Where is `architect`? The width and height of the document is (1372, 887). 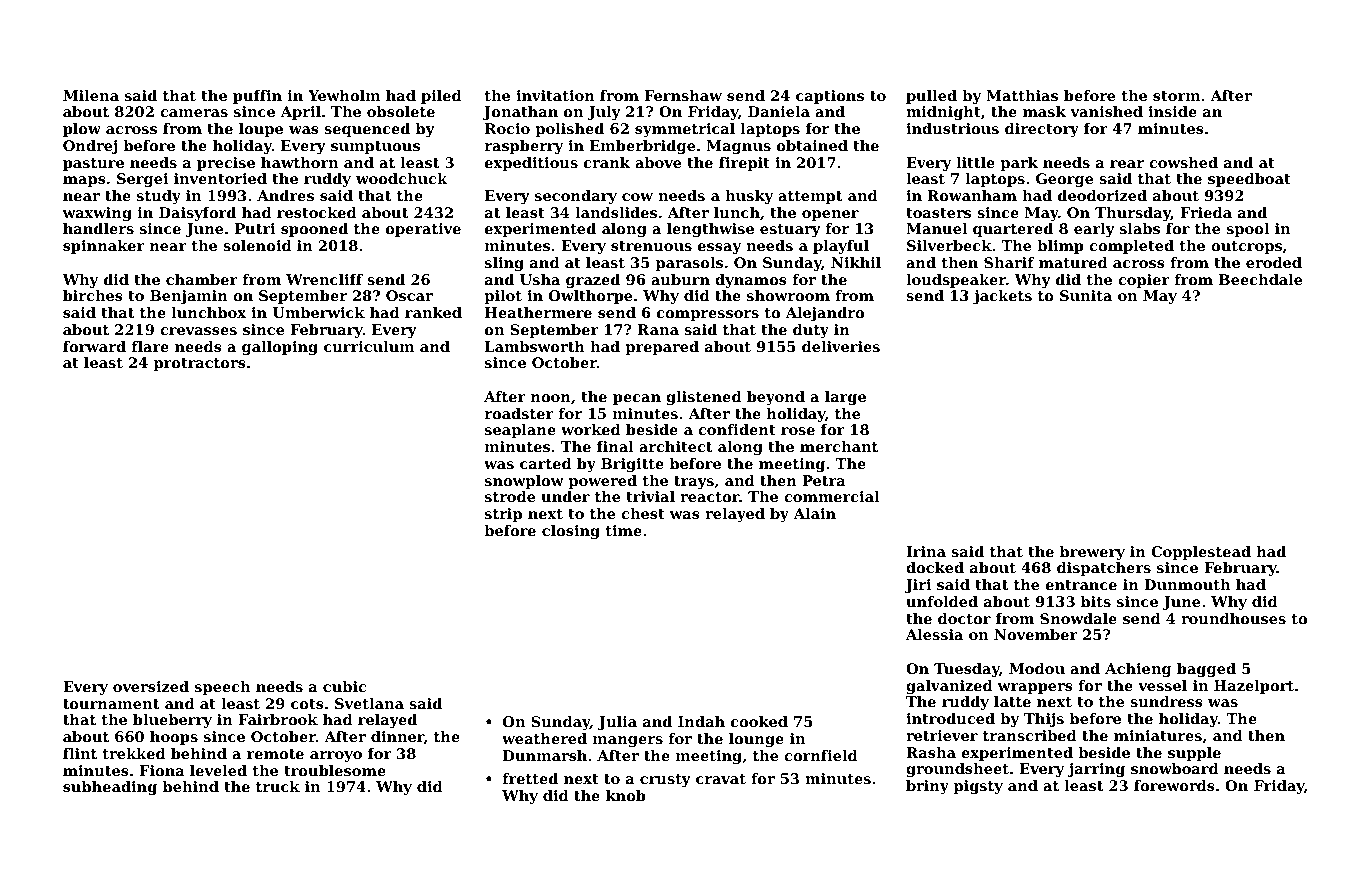 architect is located at coordinates (676, 446).
